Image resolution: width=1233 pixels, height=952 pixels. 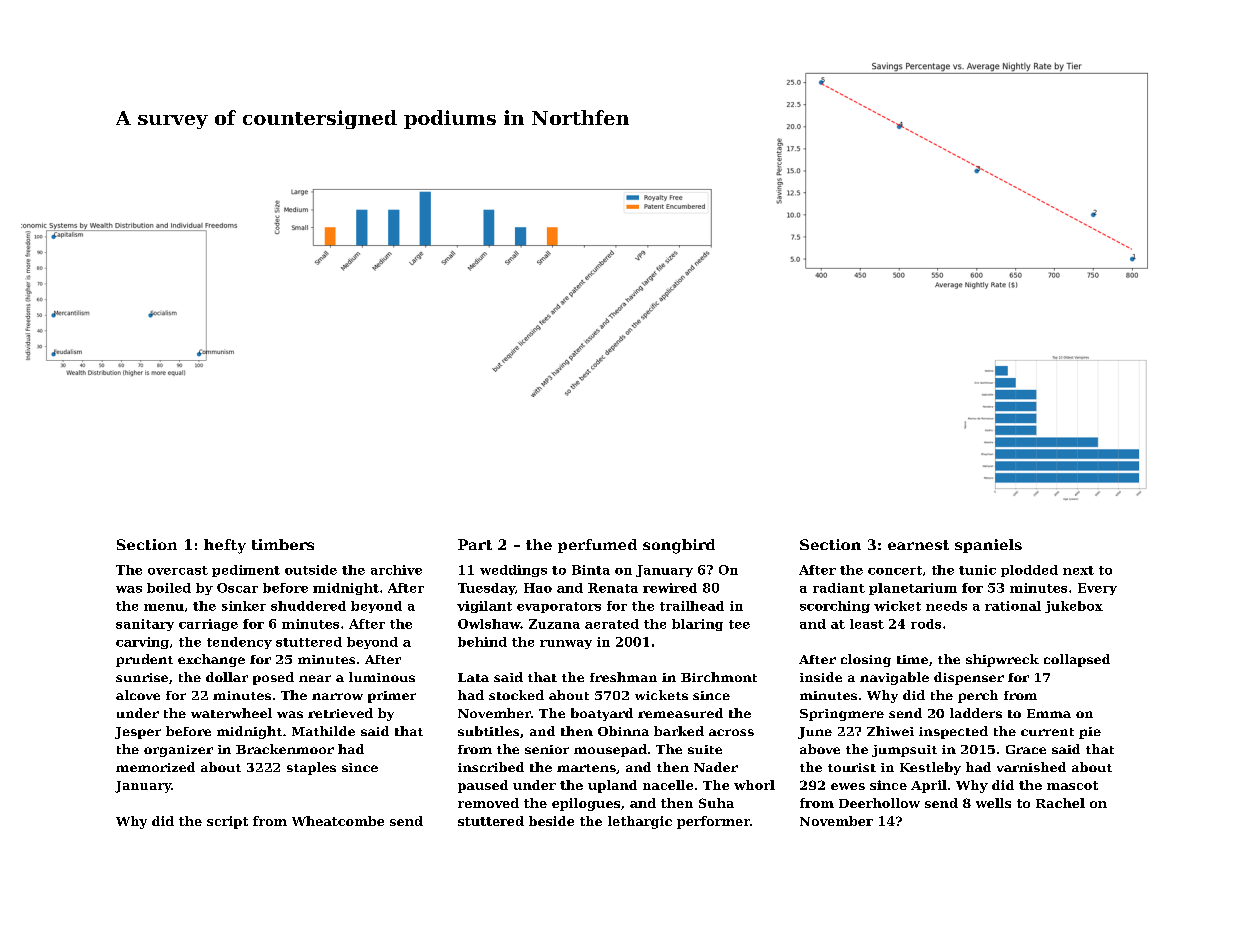 I want to click on songbird, so click(x=679, y=546).
